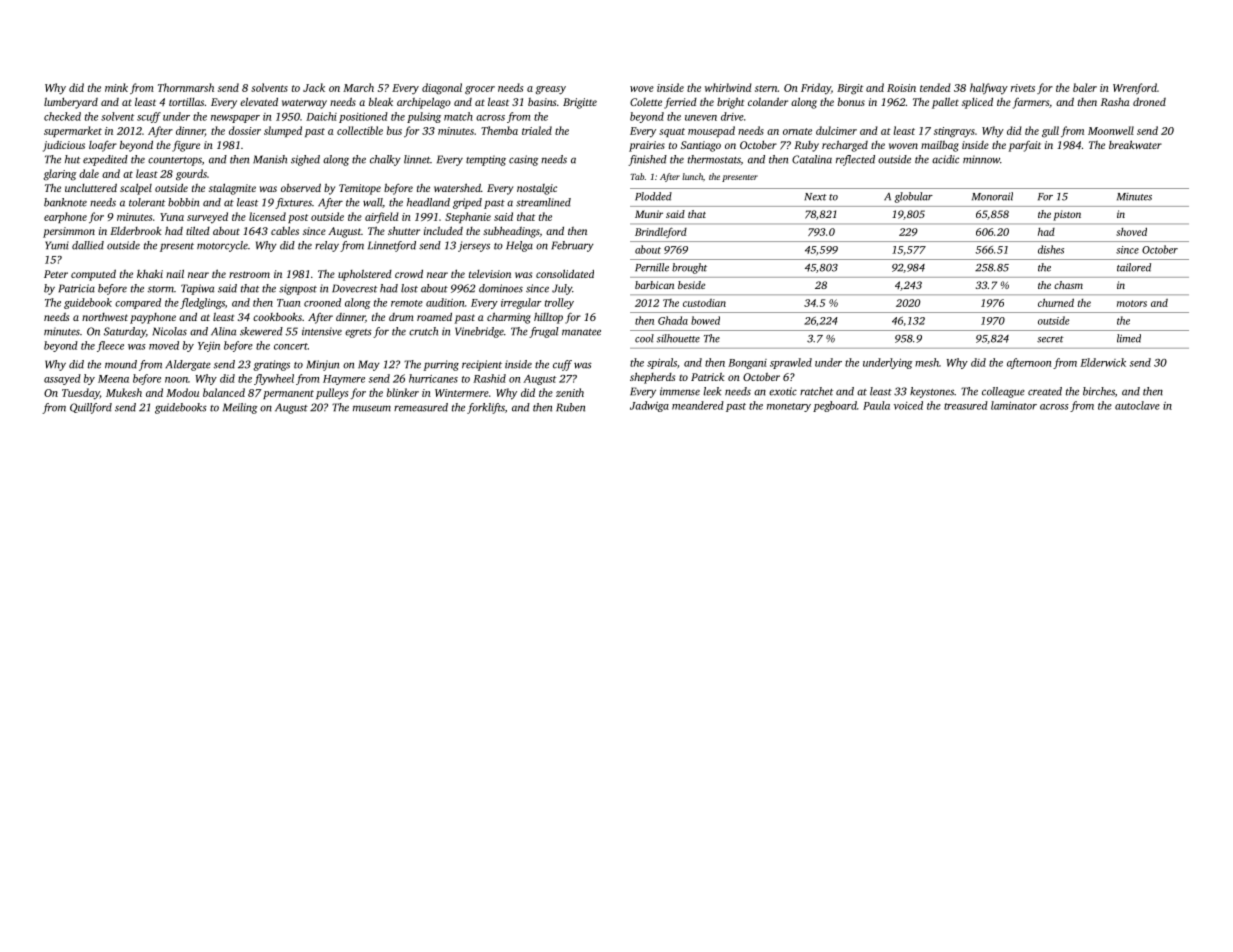 Image resolution: width=1233 pixels, height=952 pixels. Describe the element at coordinates (486, 408) in the screenshot. I see `forklifts` at that location.
